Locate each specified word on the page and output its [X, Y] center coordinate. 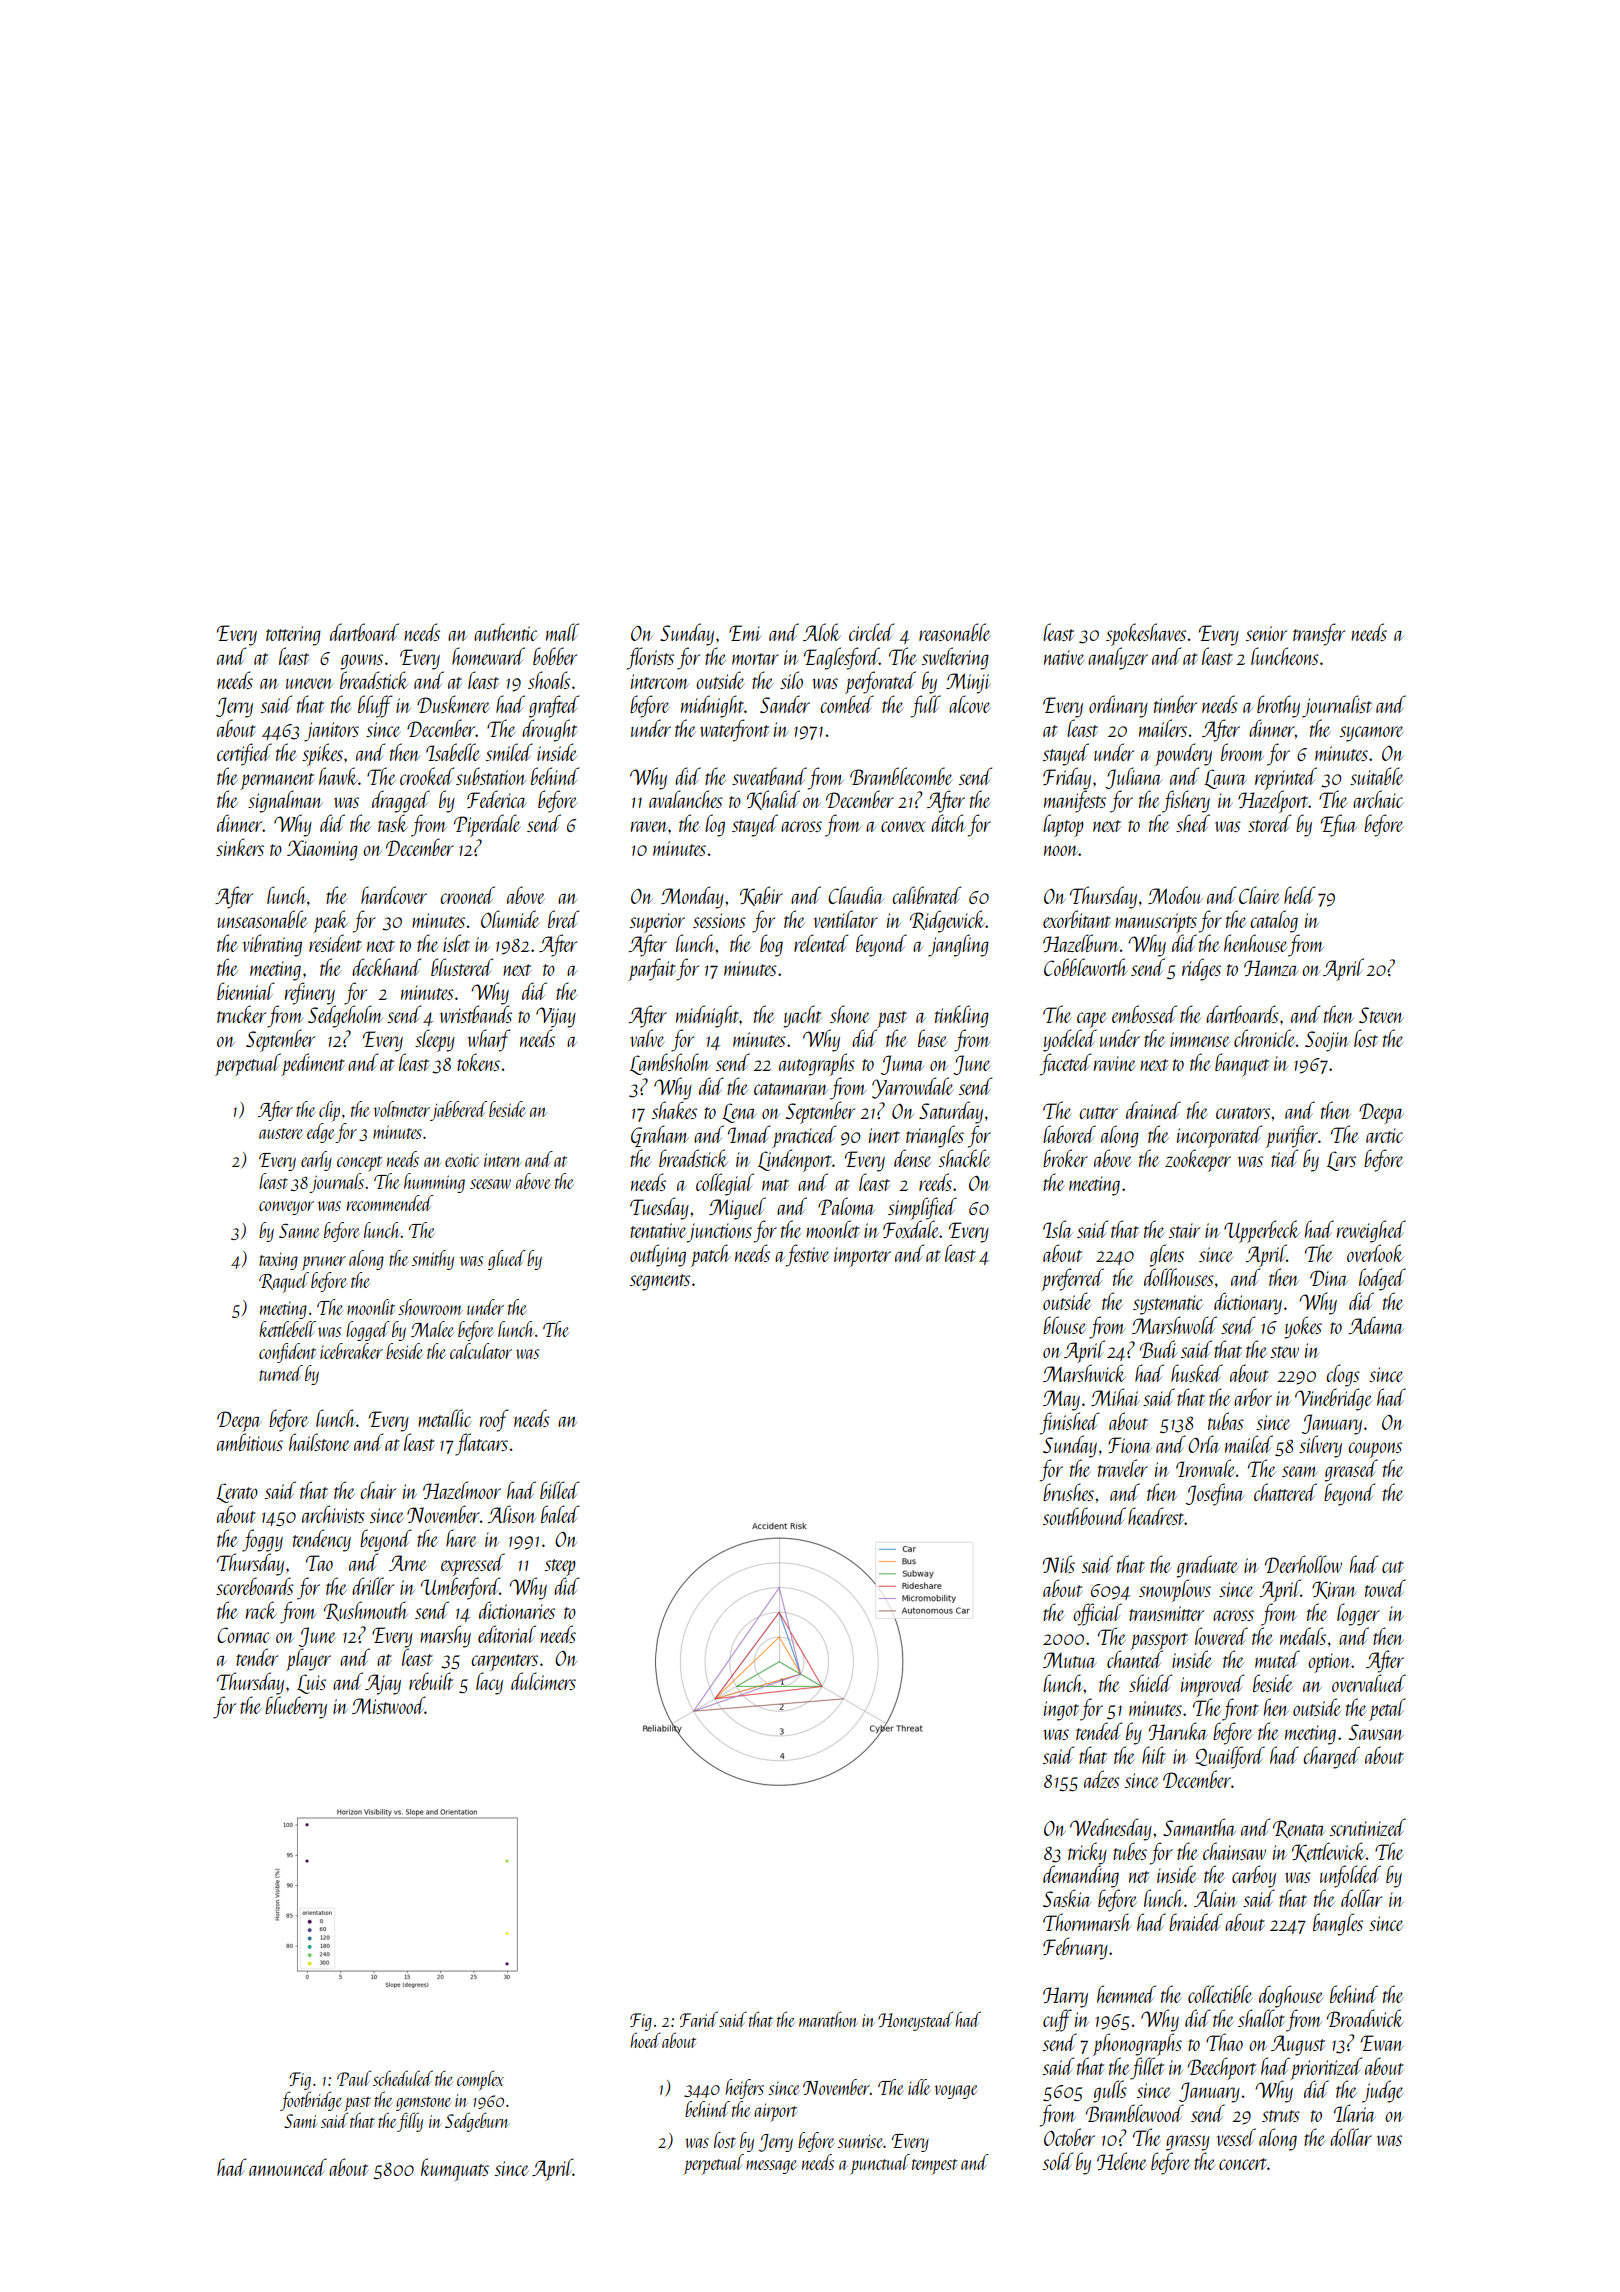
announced [288, 2167]
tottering [293, 636]
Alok [822, 632]
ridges [1201, 969]
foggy [262, 1540]
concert [1243, 2164]
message [771, 2167]
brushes [1068, 1492]
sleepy [435, 1040]
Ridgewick [947, 921]
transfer [1319, 634]
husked [1197, 1373]
